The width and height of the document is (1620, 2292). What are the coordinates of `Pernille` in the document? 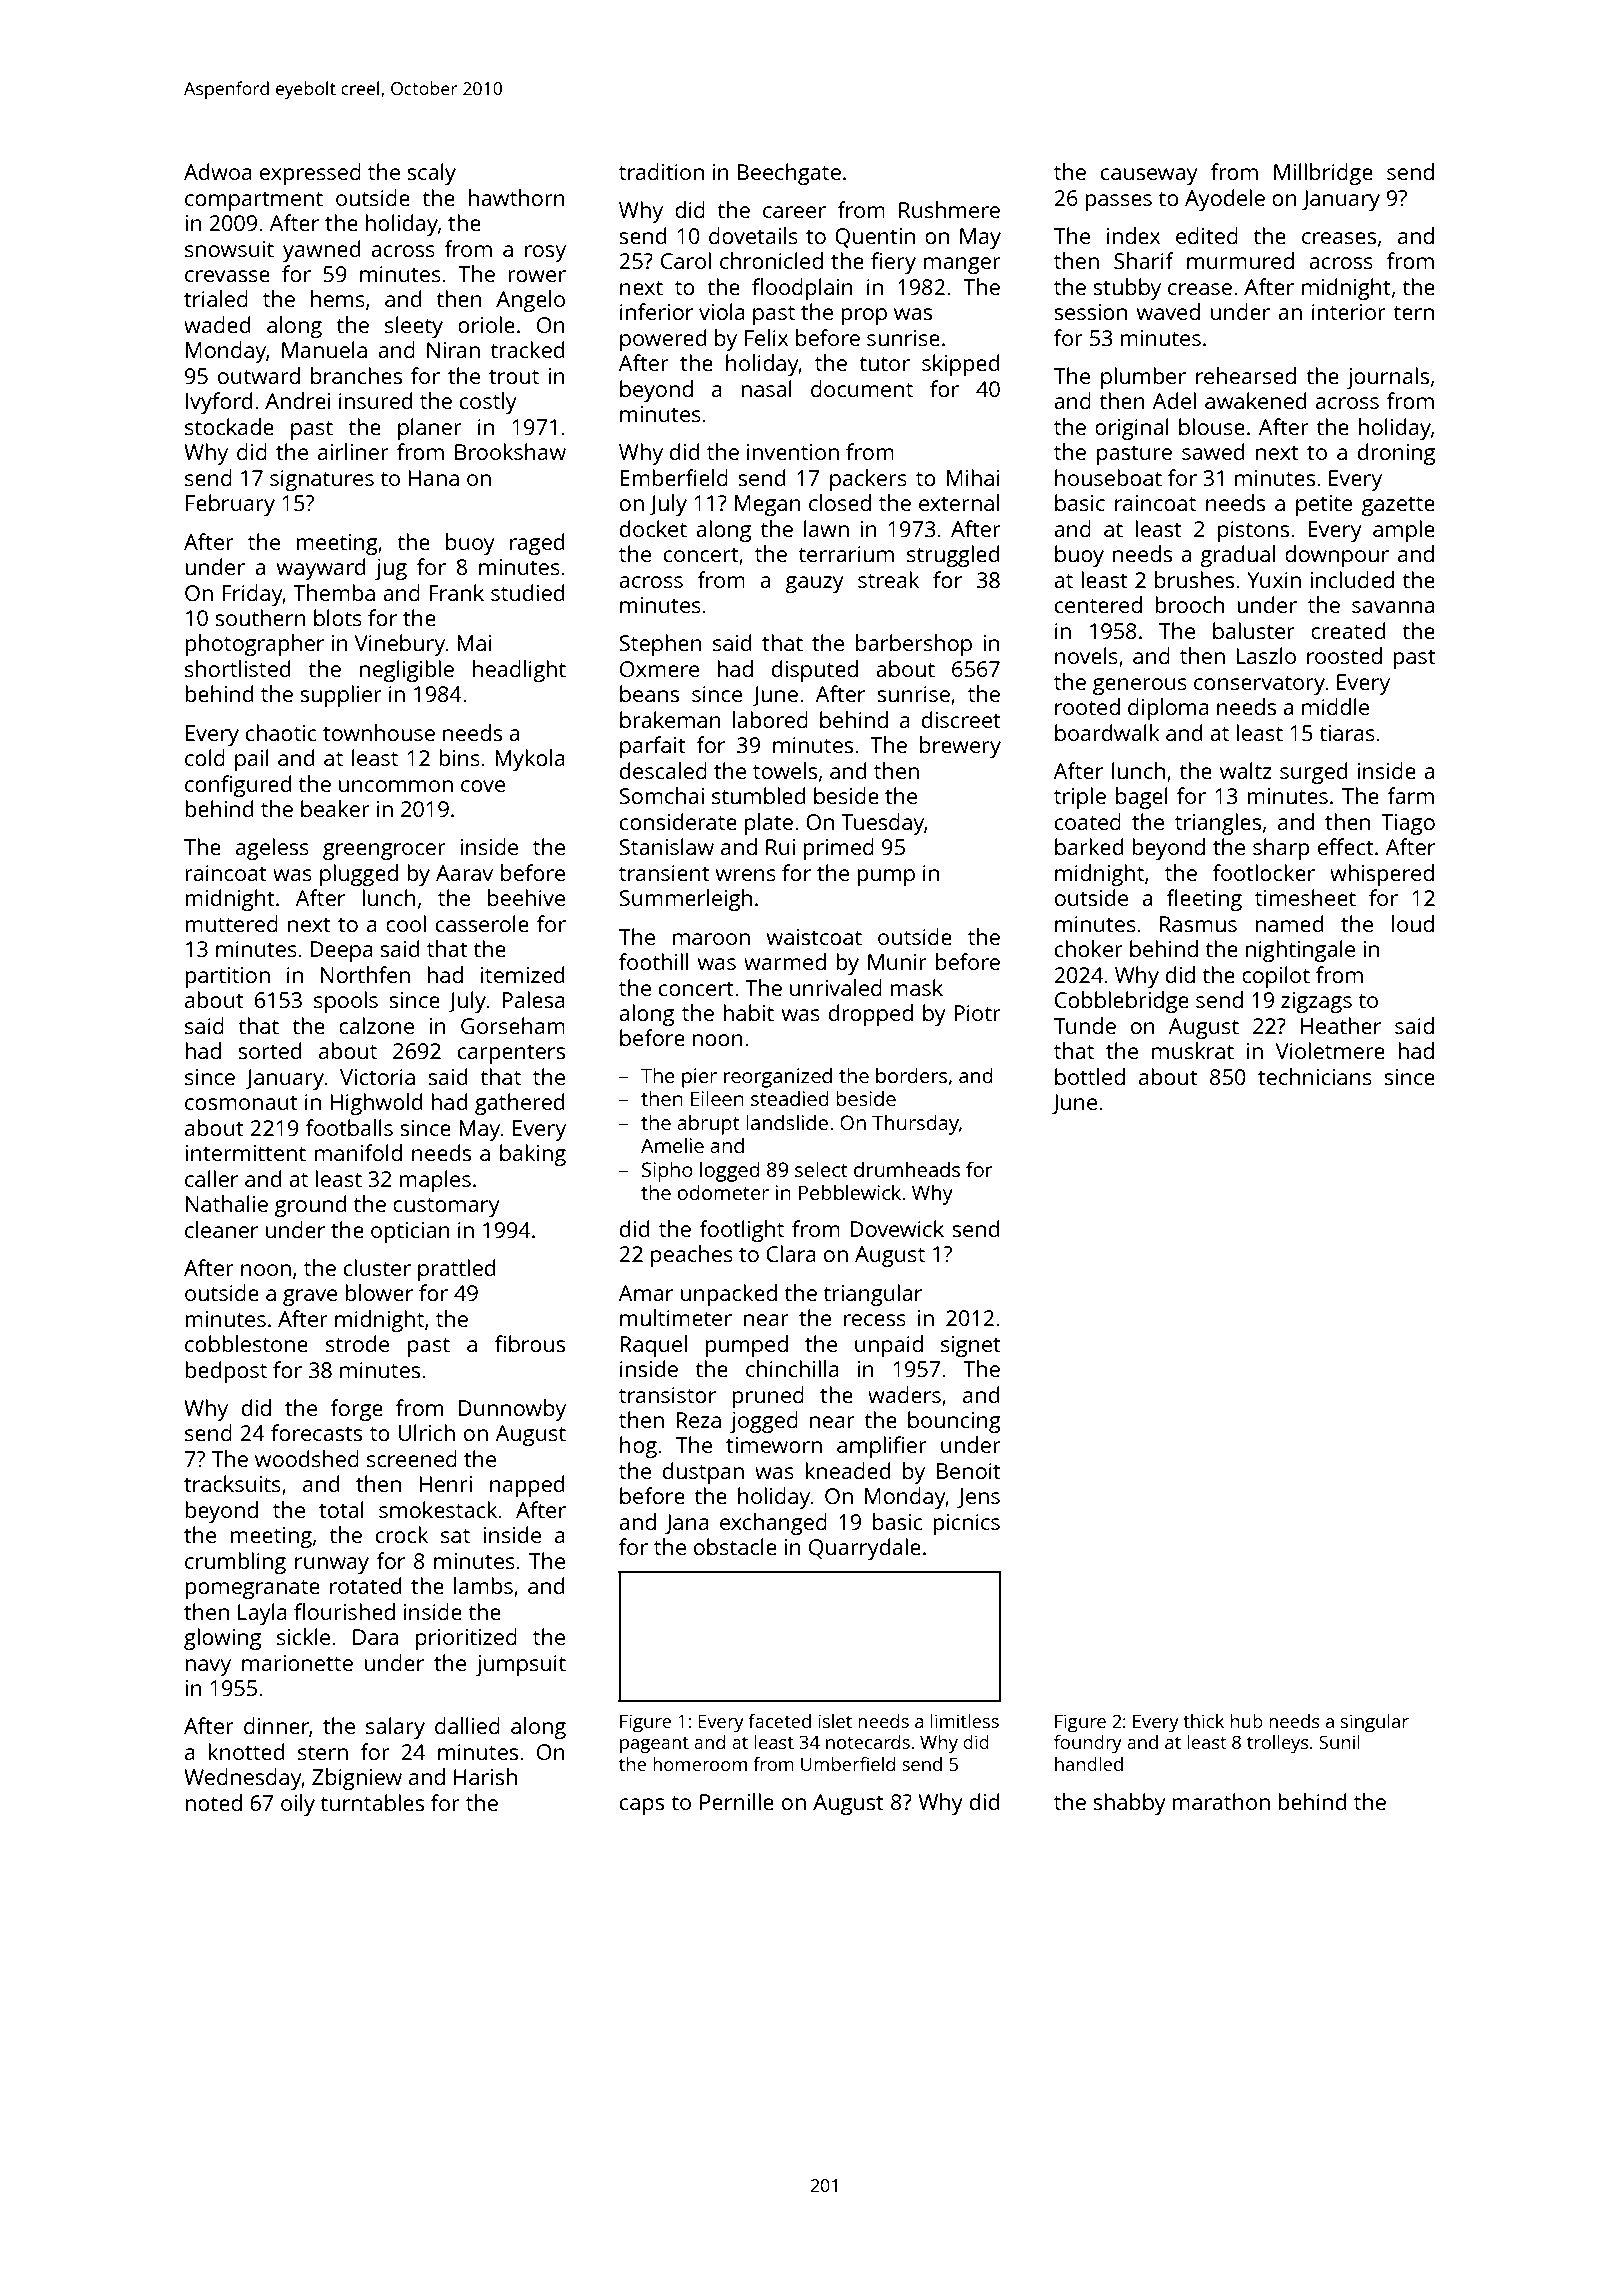 It's located at (737, 1801).
